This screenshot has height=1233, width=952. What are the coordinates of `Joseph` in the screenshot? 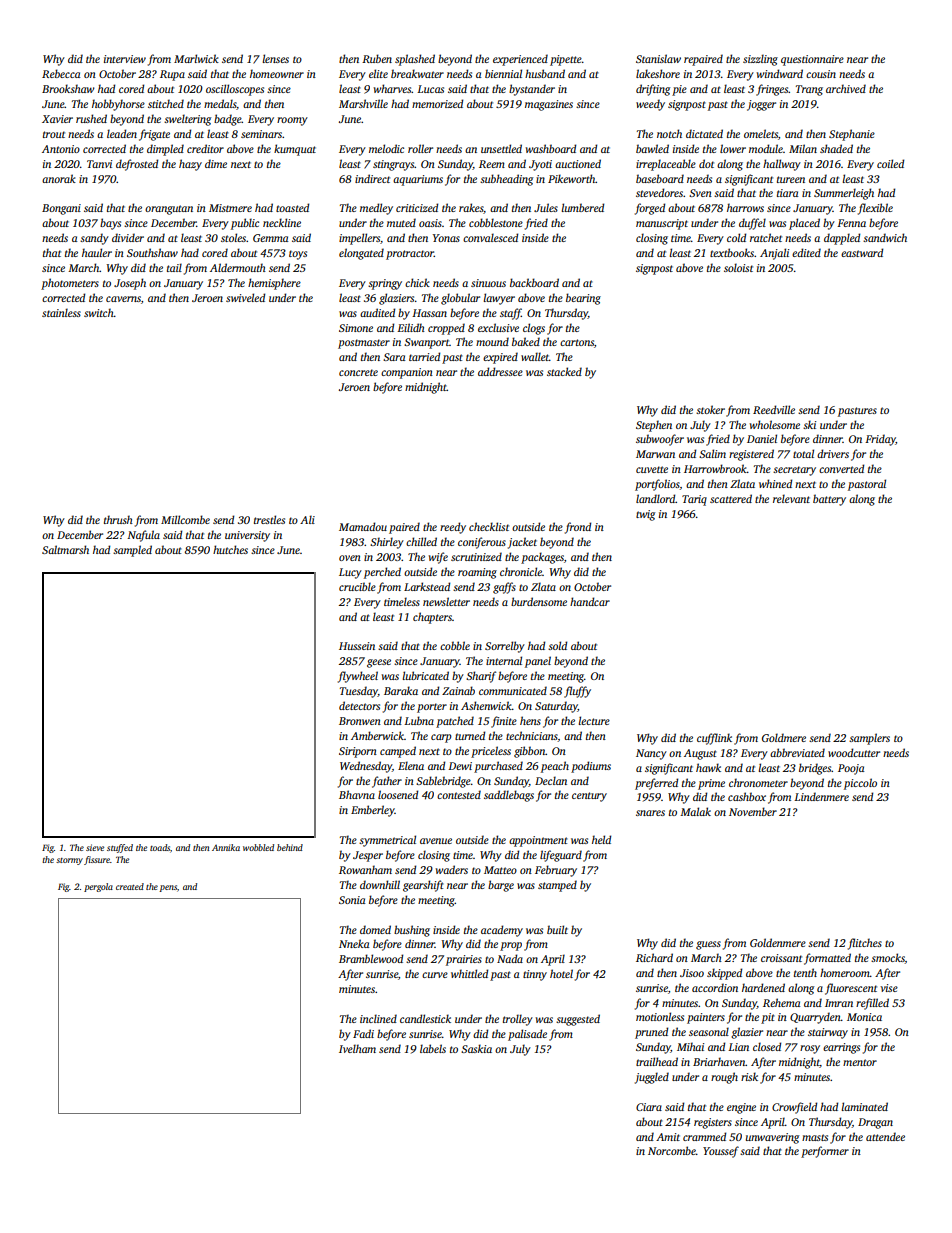 It's located at (130, 284).
